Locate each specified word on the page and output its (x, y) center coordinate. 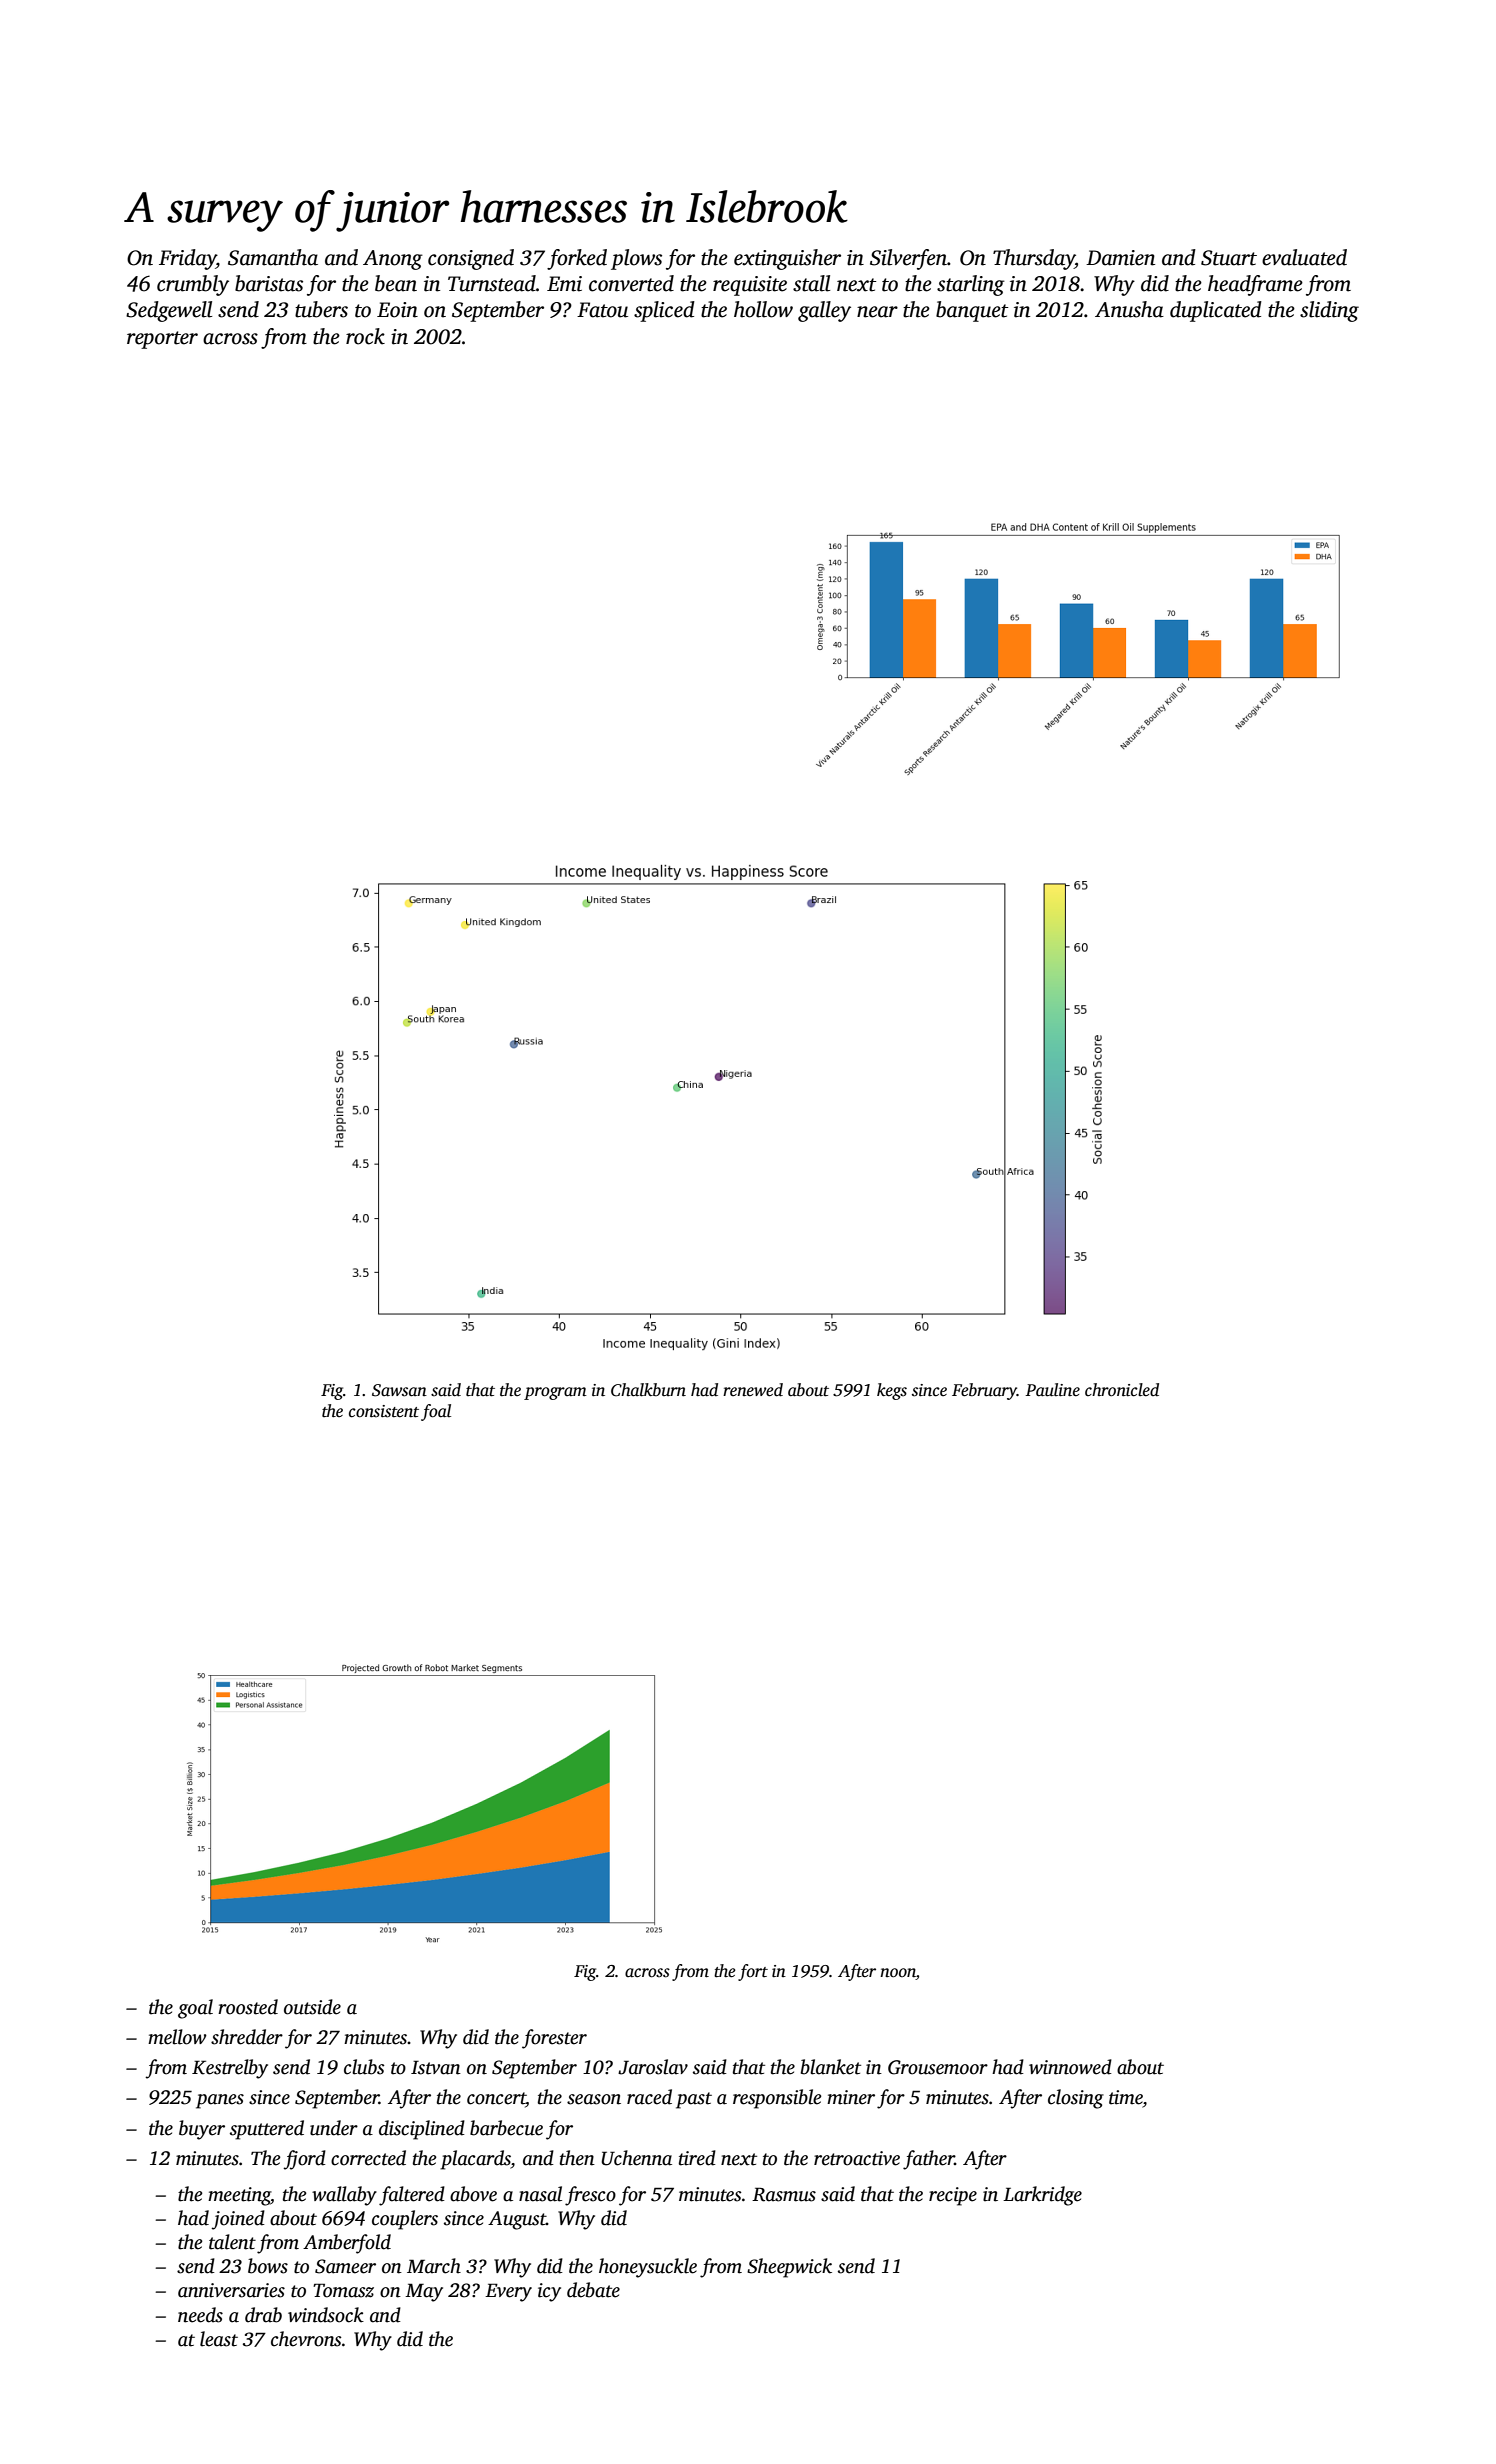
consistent (384, 1411)
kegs (892, 1391)
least (219, 2339)
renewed (753, 1390)
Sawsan (399, 1390)
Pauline (1052, 1390)
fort (753, 1972)
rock (365, 336)
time (1126, 2097)
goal (195, 2009)
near (877, 312)
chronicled (1122, 1390)
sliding (1329, 311)
